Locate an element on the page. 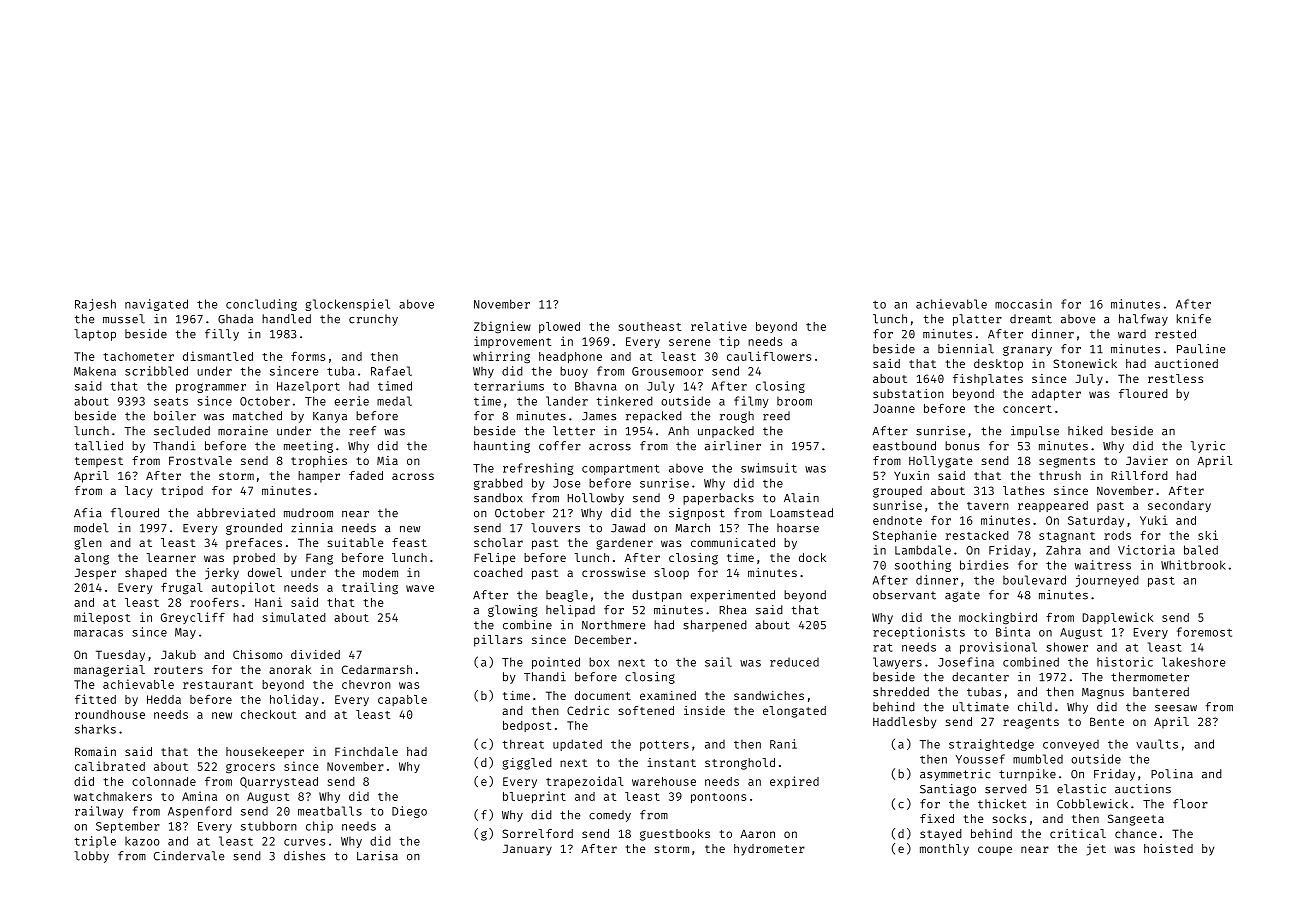 The image size is (1308, 924). coached is located at coordinates (498, 572).
